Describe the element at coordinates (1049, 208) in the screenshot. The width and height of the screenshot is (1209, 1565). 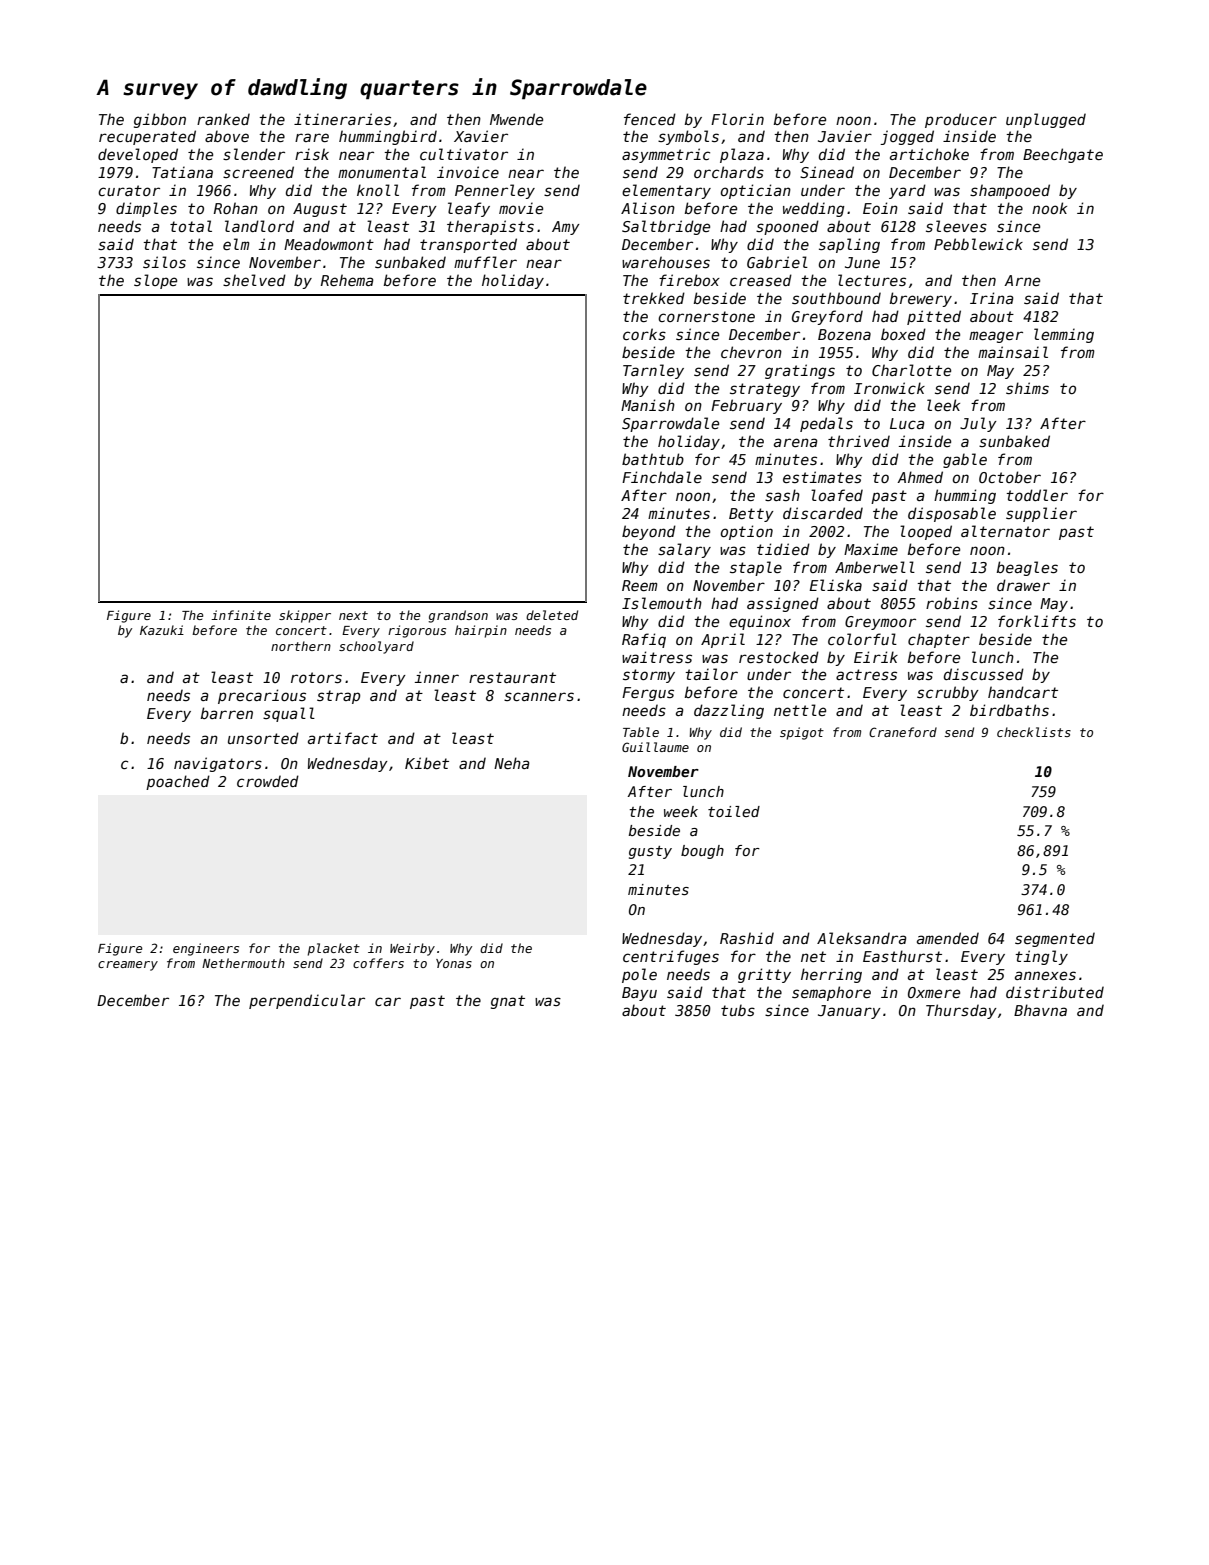
I see `nook` at that location.
